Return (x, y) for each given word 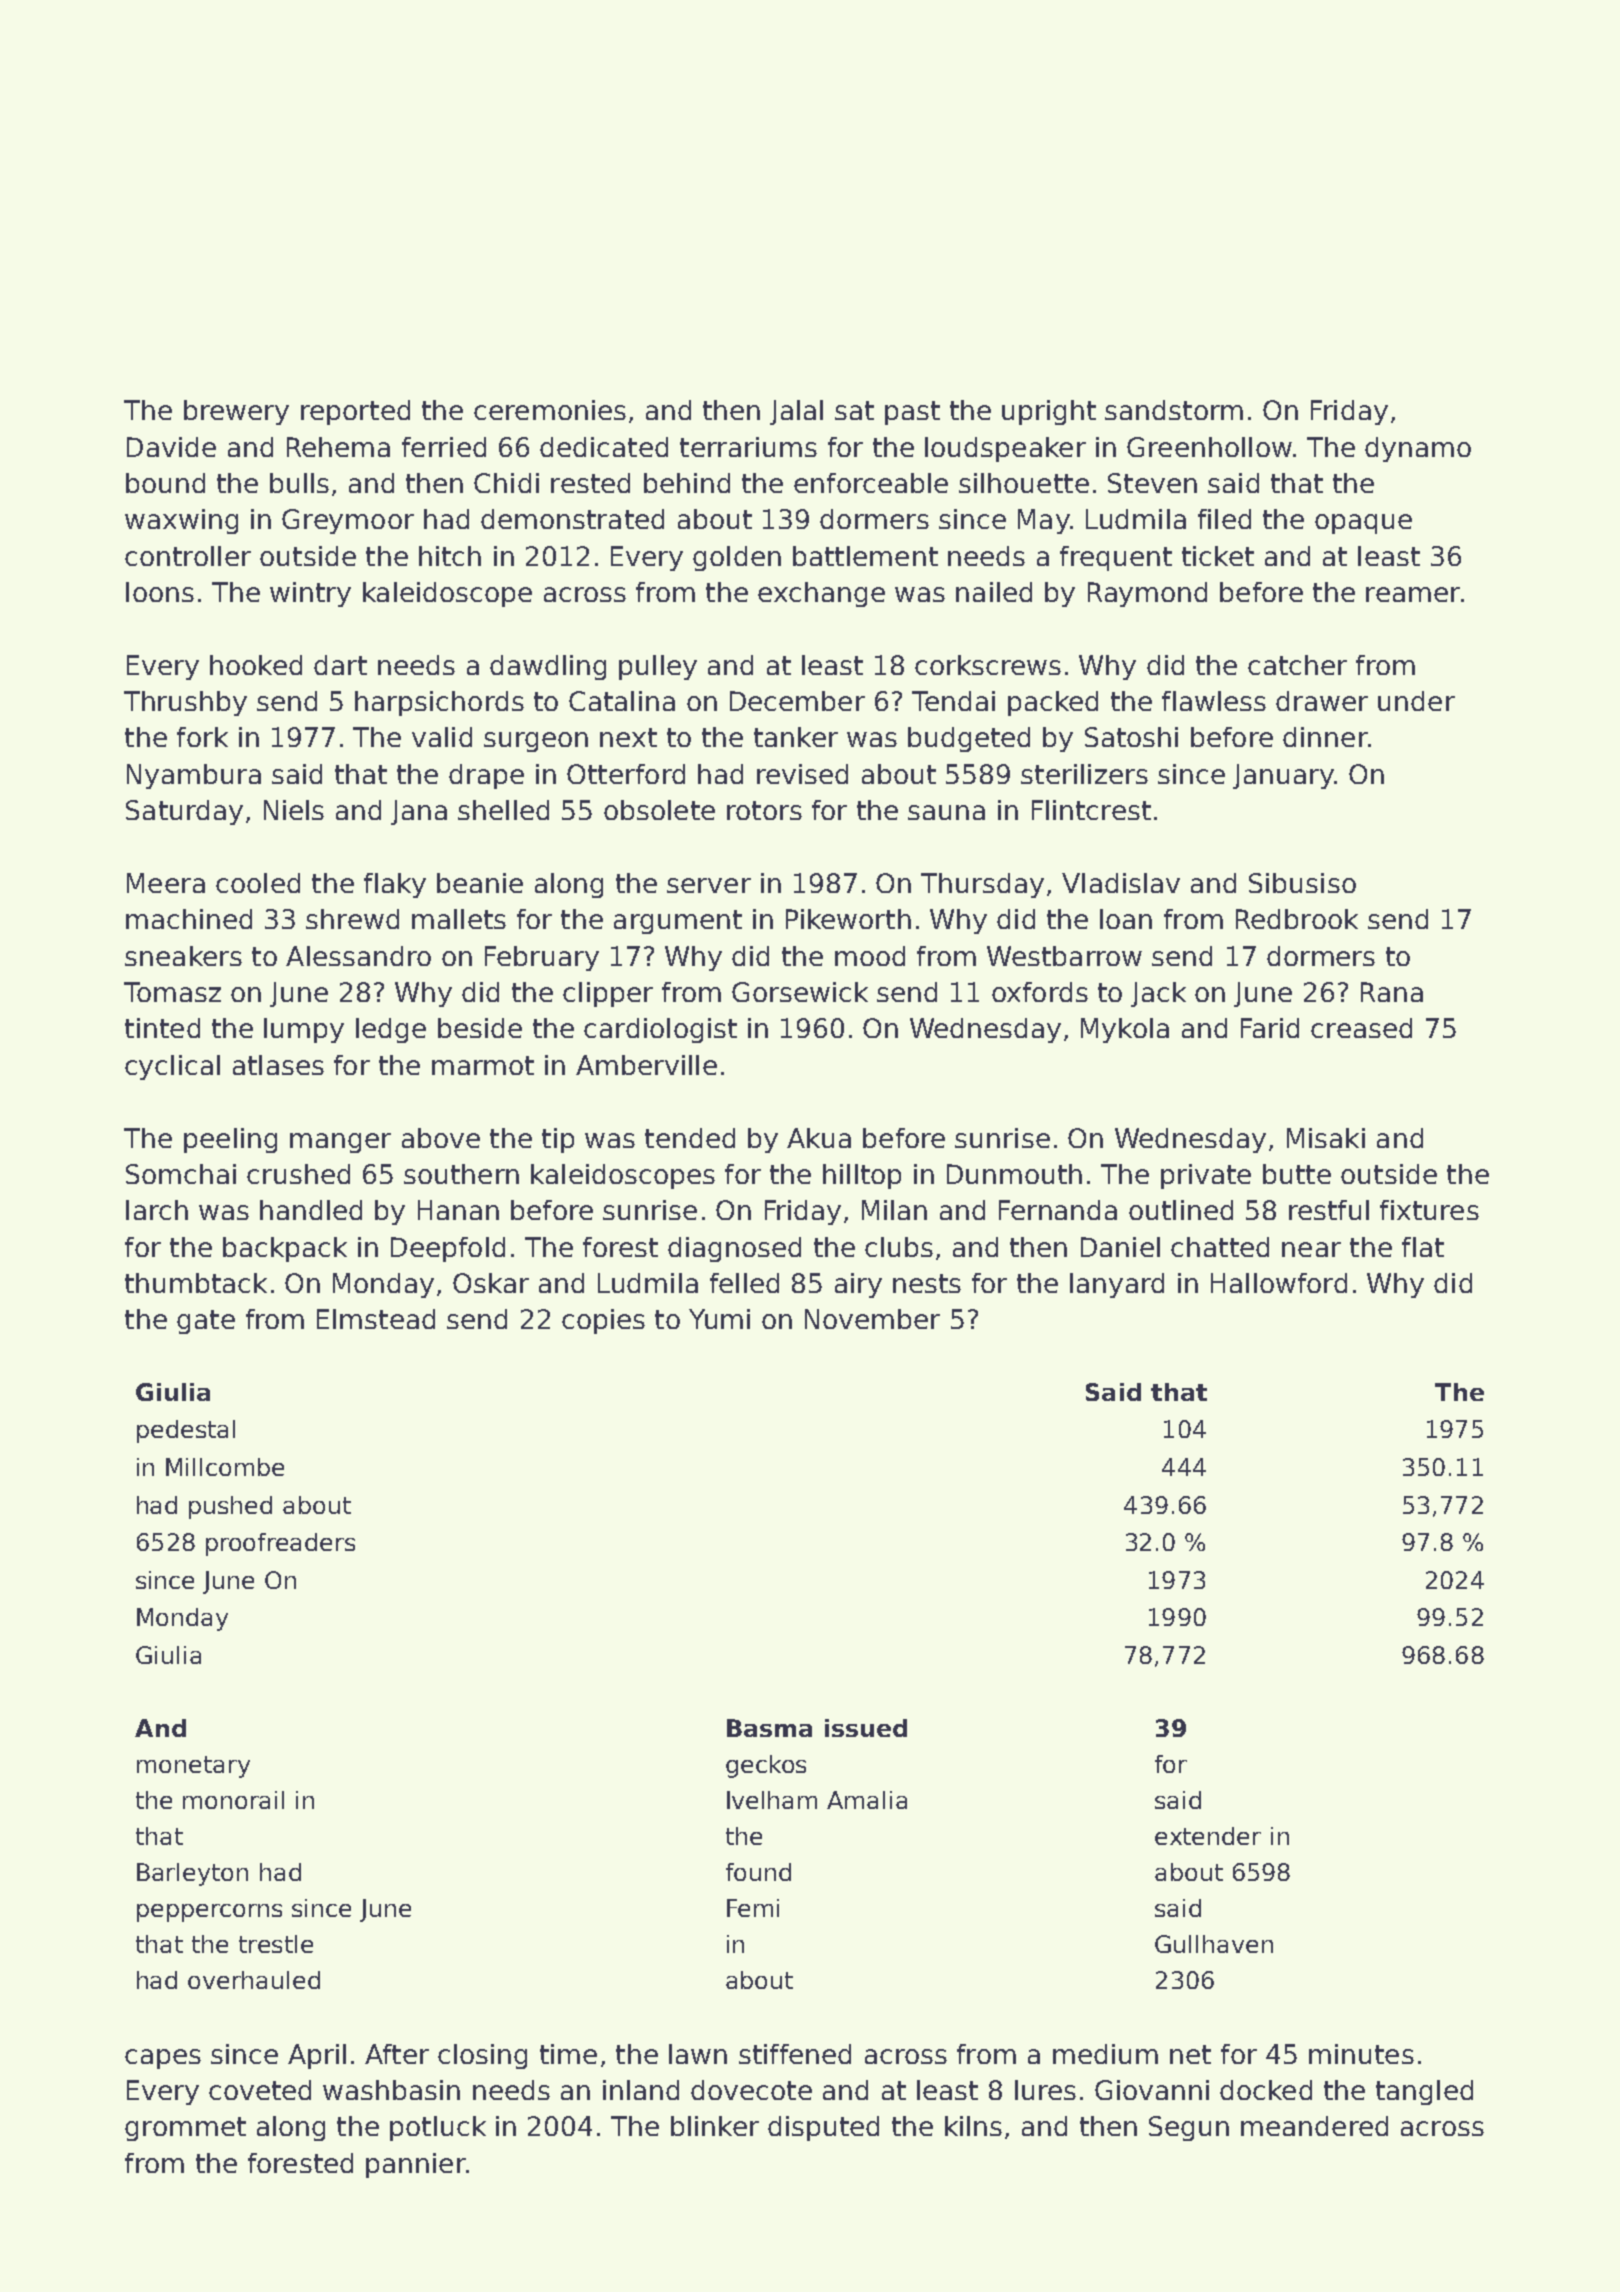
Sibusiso (1302, 883)
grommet (185, 2129)
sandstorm (1174, 410)
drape (486, 776)
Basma (769, 1728)
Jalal (796, 412)
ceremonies (550, 410)
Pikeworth (848, 919)
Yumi (719, 1319)
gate (206, 1322)
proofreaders (280, 1544)
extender (1208, 1836)
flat (1423, 1247)
